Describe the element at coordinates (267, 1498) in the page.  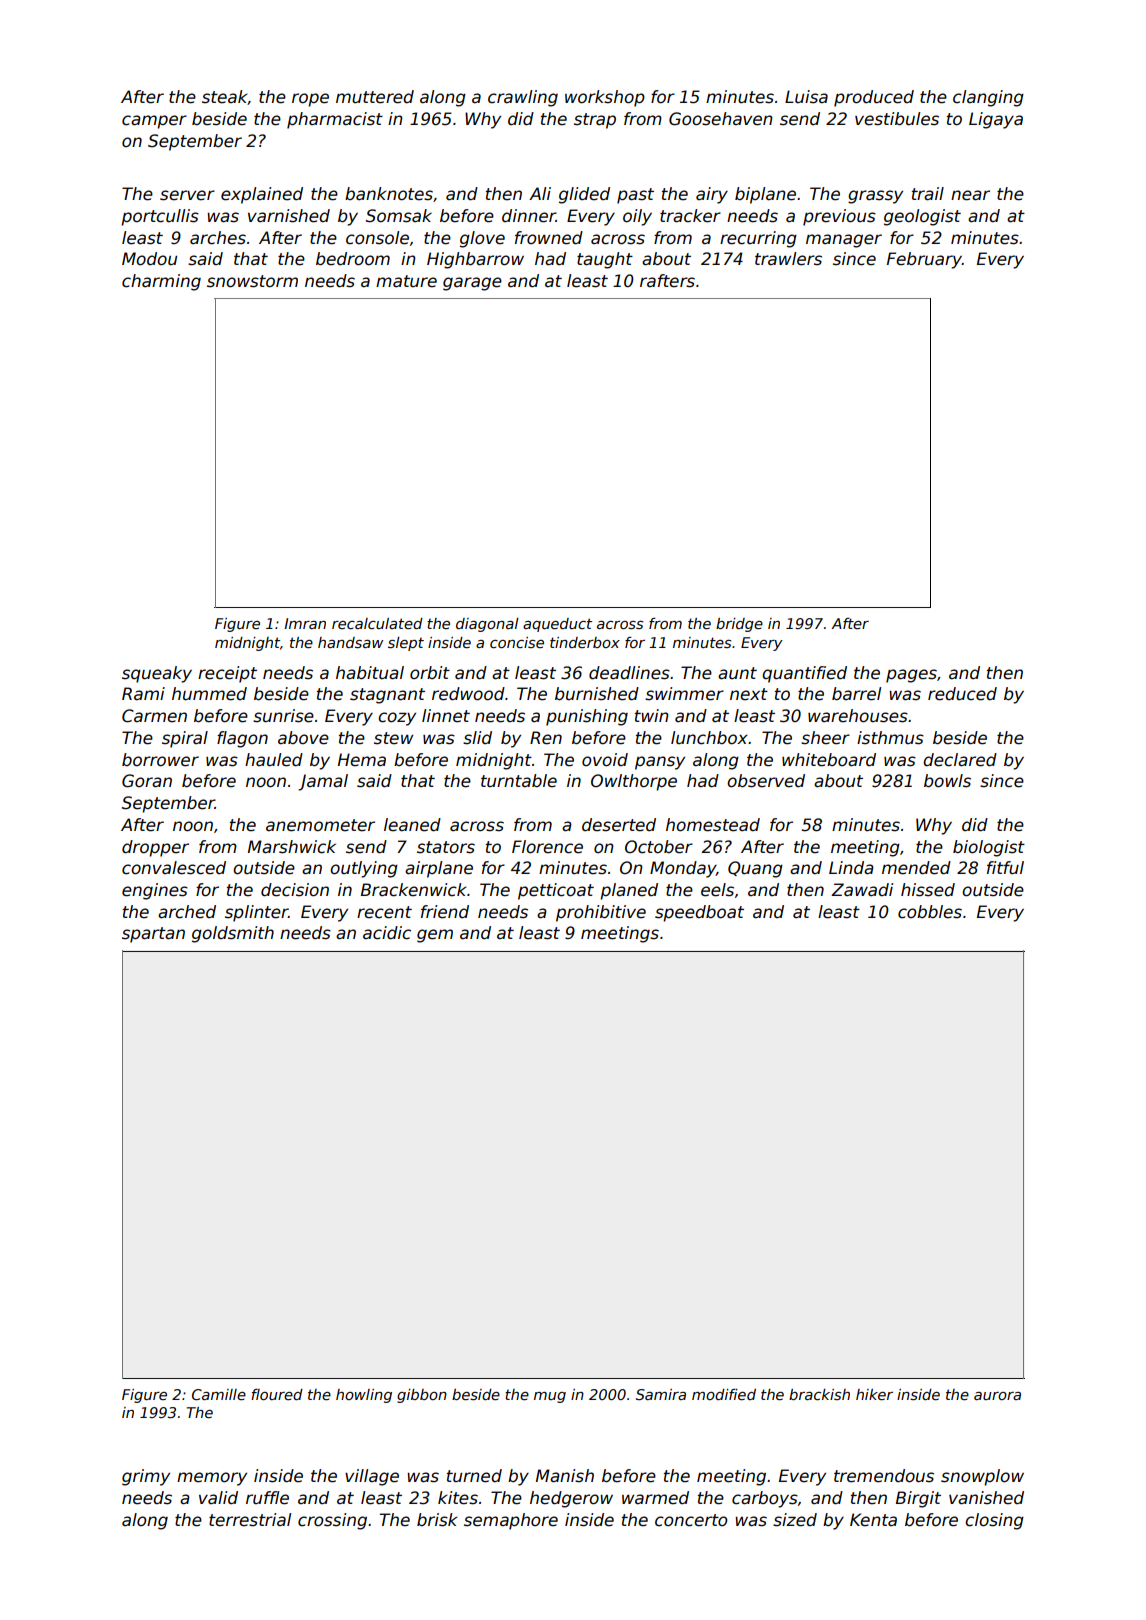
I see `ruffle` at that location.
